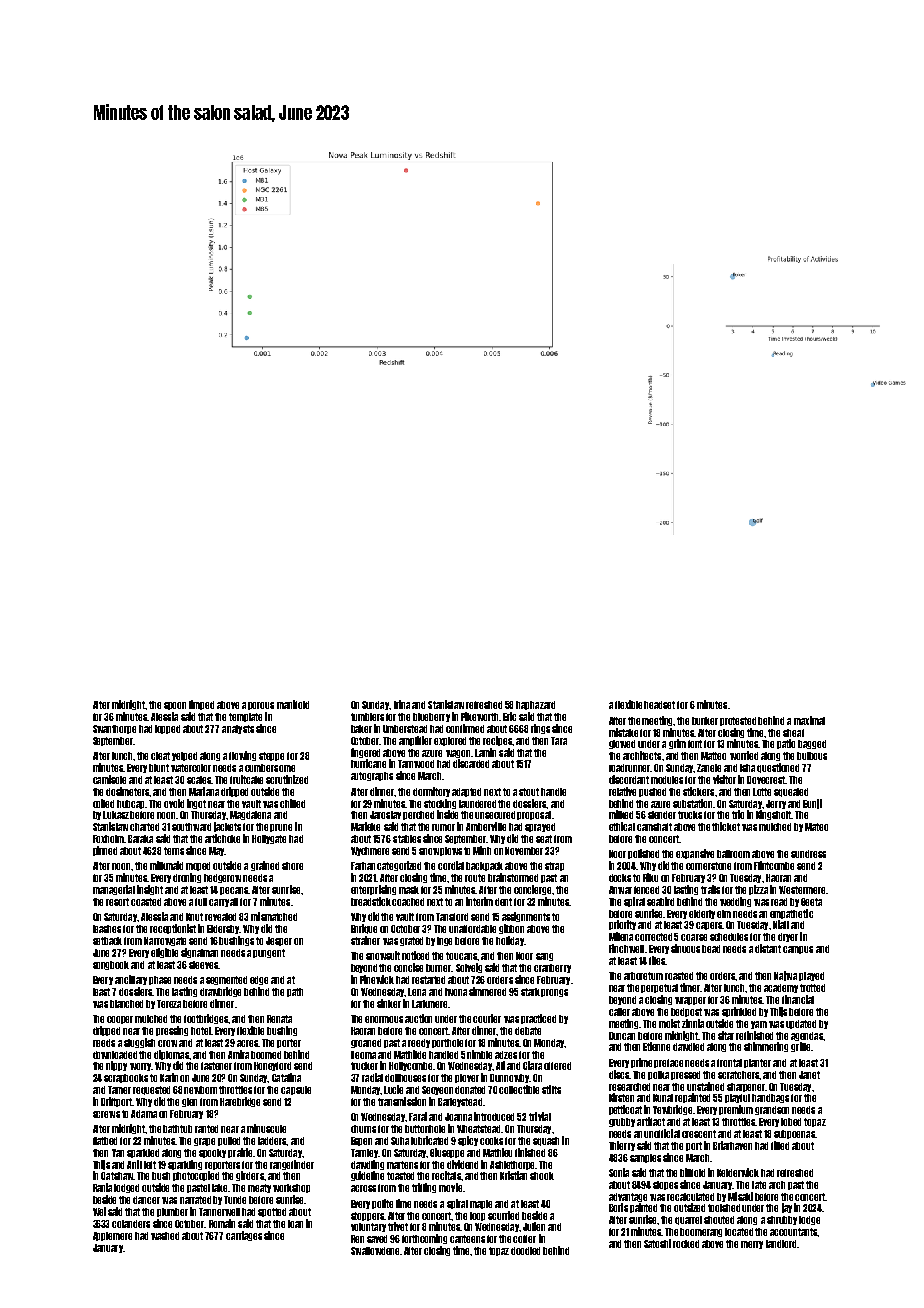  I want to click on ethical, so click(622, 826).
